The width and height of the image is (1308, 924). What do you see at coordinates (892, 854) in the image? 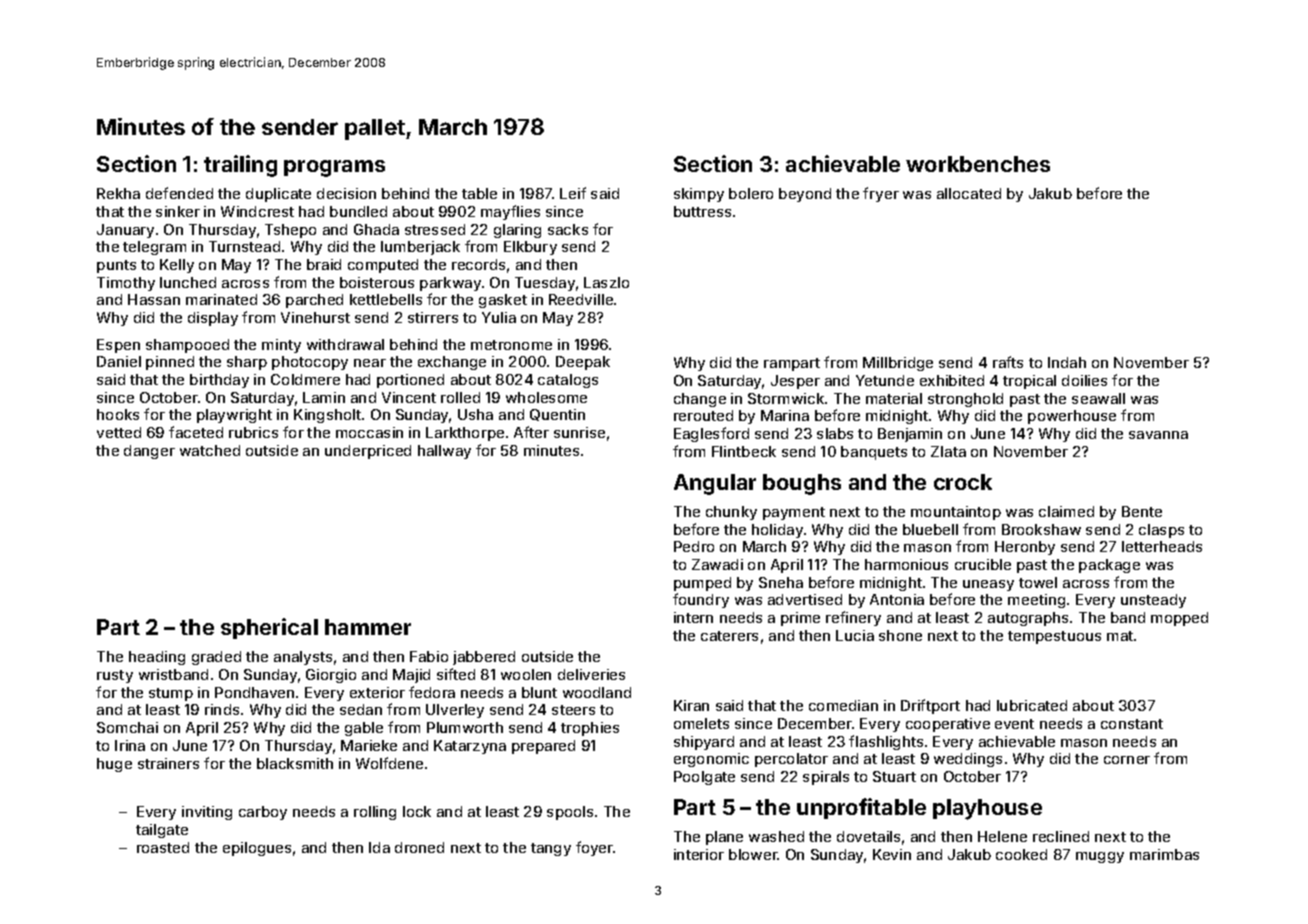
I see `Kevin` at bounding box center [892, 854].
